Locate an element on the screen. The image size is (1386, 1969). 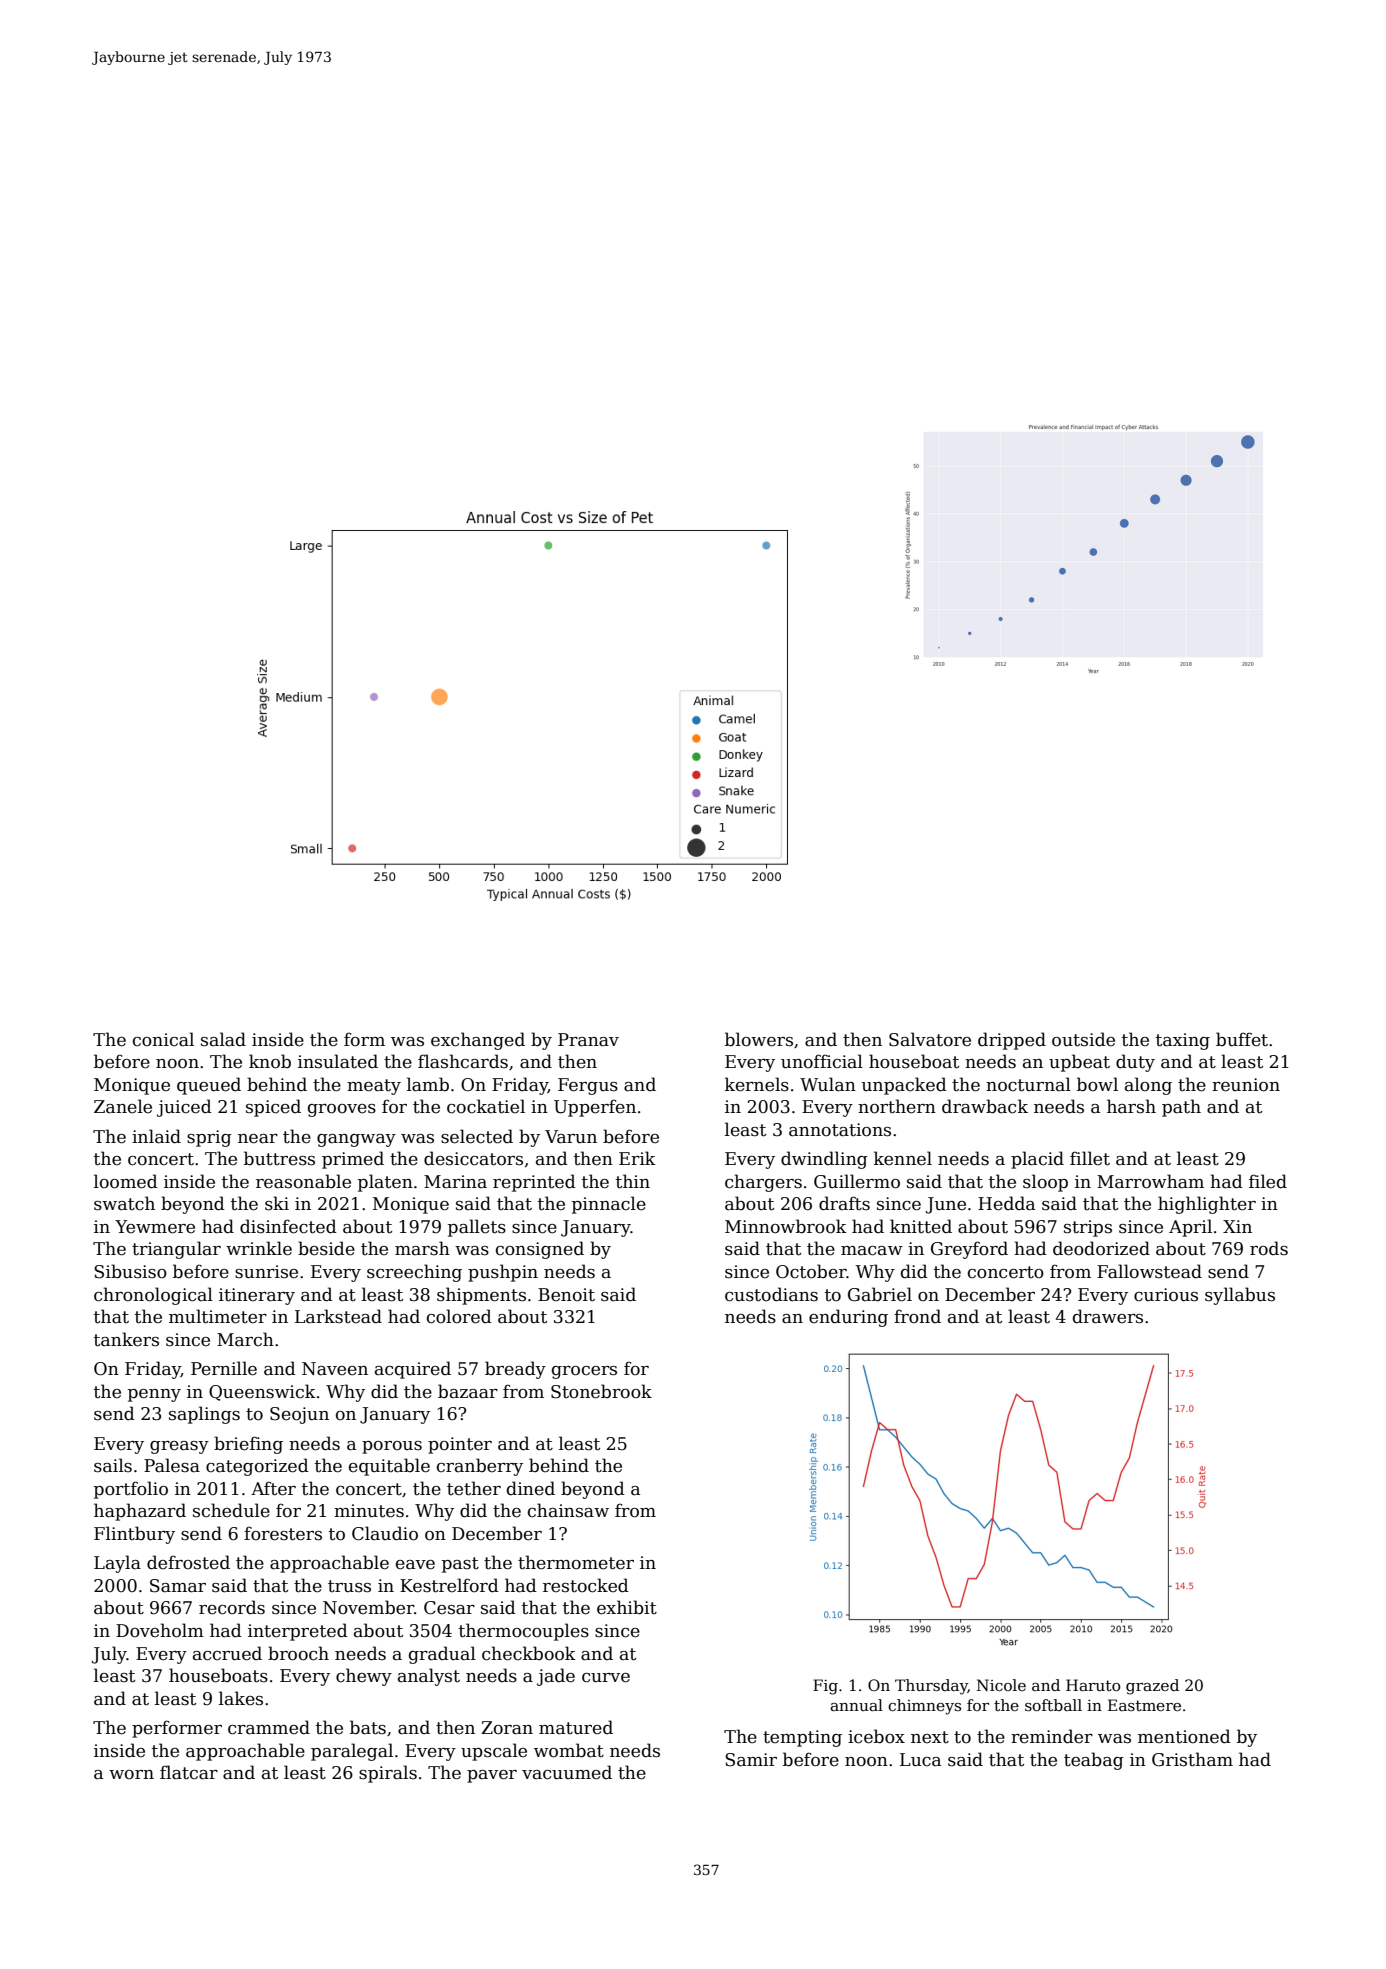
schedule is located at coordinates (231, 1510).
